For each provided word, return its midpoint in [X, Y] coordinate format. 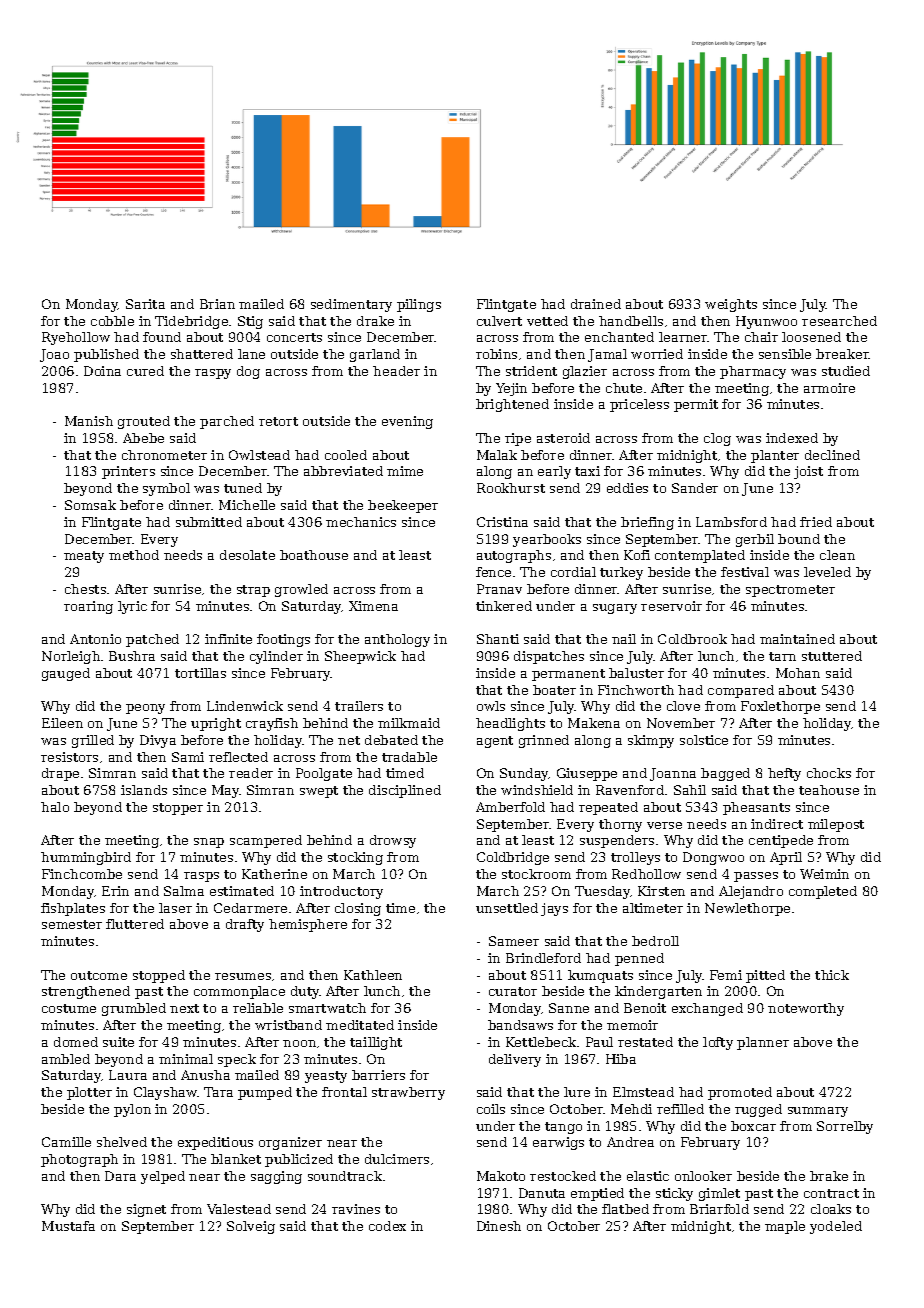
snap [209, 843]
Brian [217, 304]
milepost [836, 825]
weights [731, 305]
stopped [159, 976]
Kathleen [373, 975]
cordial [573, 572]
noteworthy [806, 1009]
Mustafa [68, 1226]
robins [496, 354]
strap [253, 591]
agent [495, 742]
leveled [827, 572]
